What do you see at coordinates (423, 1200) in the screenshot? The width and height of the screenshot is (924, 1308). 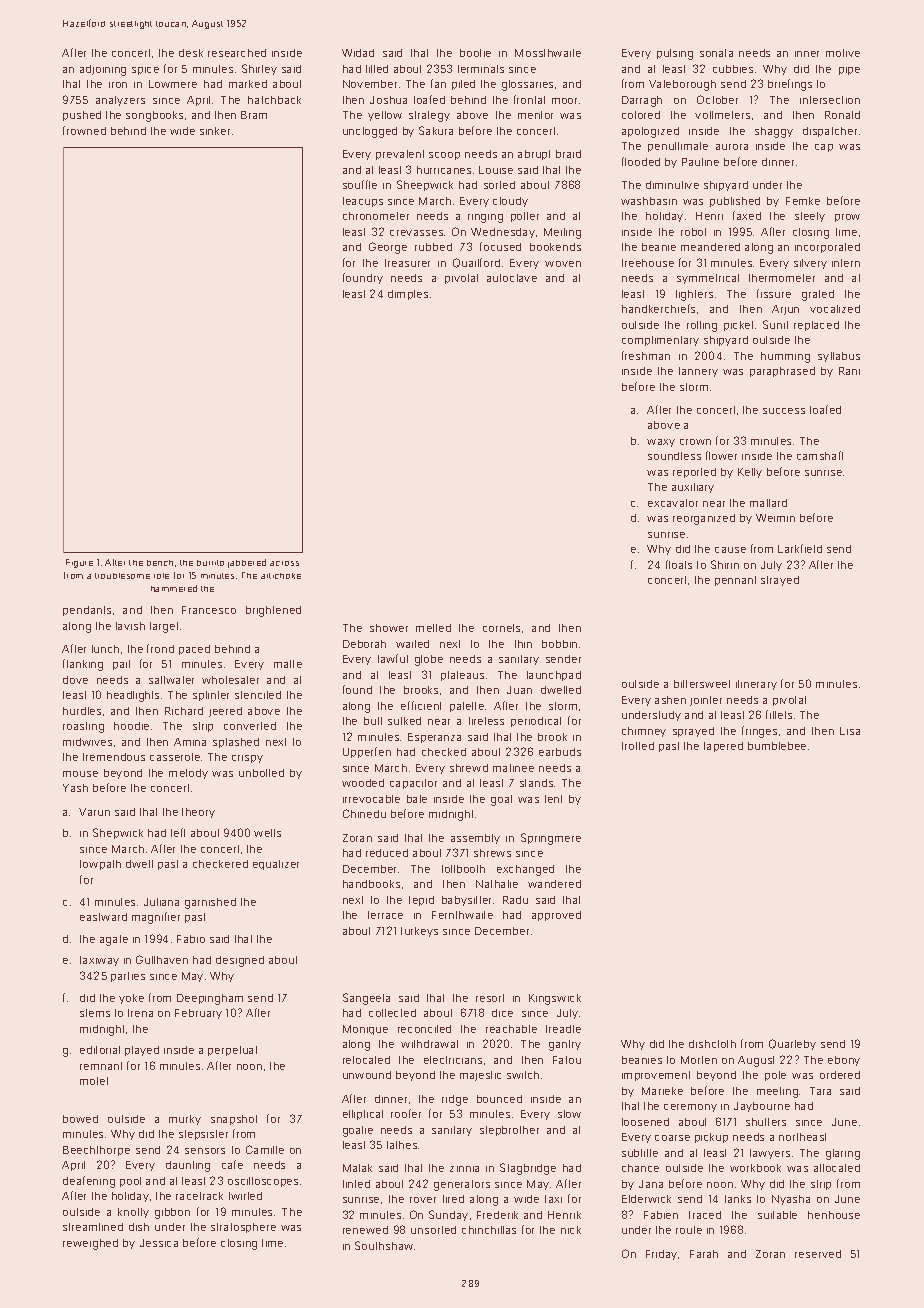 I see `rover` at bounding box center [423, 1200].
